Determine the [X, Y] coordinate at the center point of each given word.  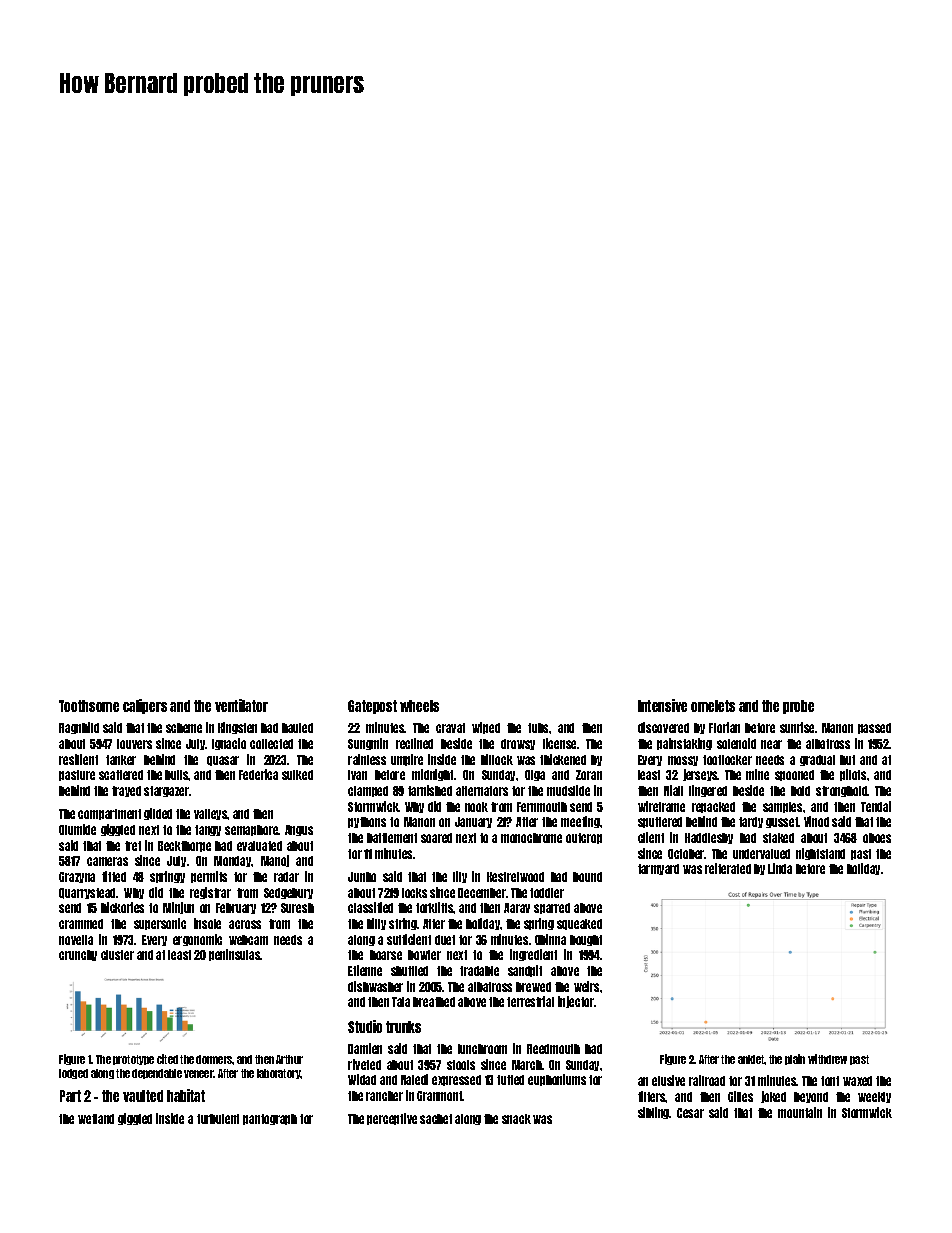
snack [516, 1119]
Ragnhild [79, 728]
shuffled [409, 971]
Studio [365, 1026]
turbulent [218, 1119]
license [559, 743]
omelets [713, 706]
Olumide [77, 829]
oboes [877, 838]
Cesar [690, 1113]
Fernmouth [542, 807]
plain [795, 1059]
